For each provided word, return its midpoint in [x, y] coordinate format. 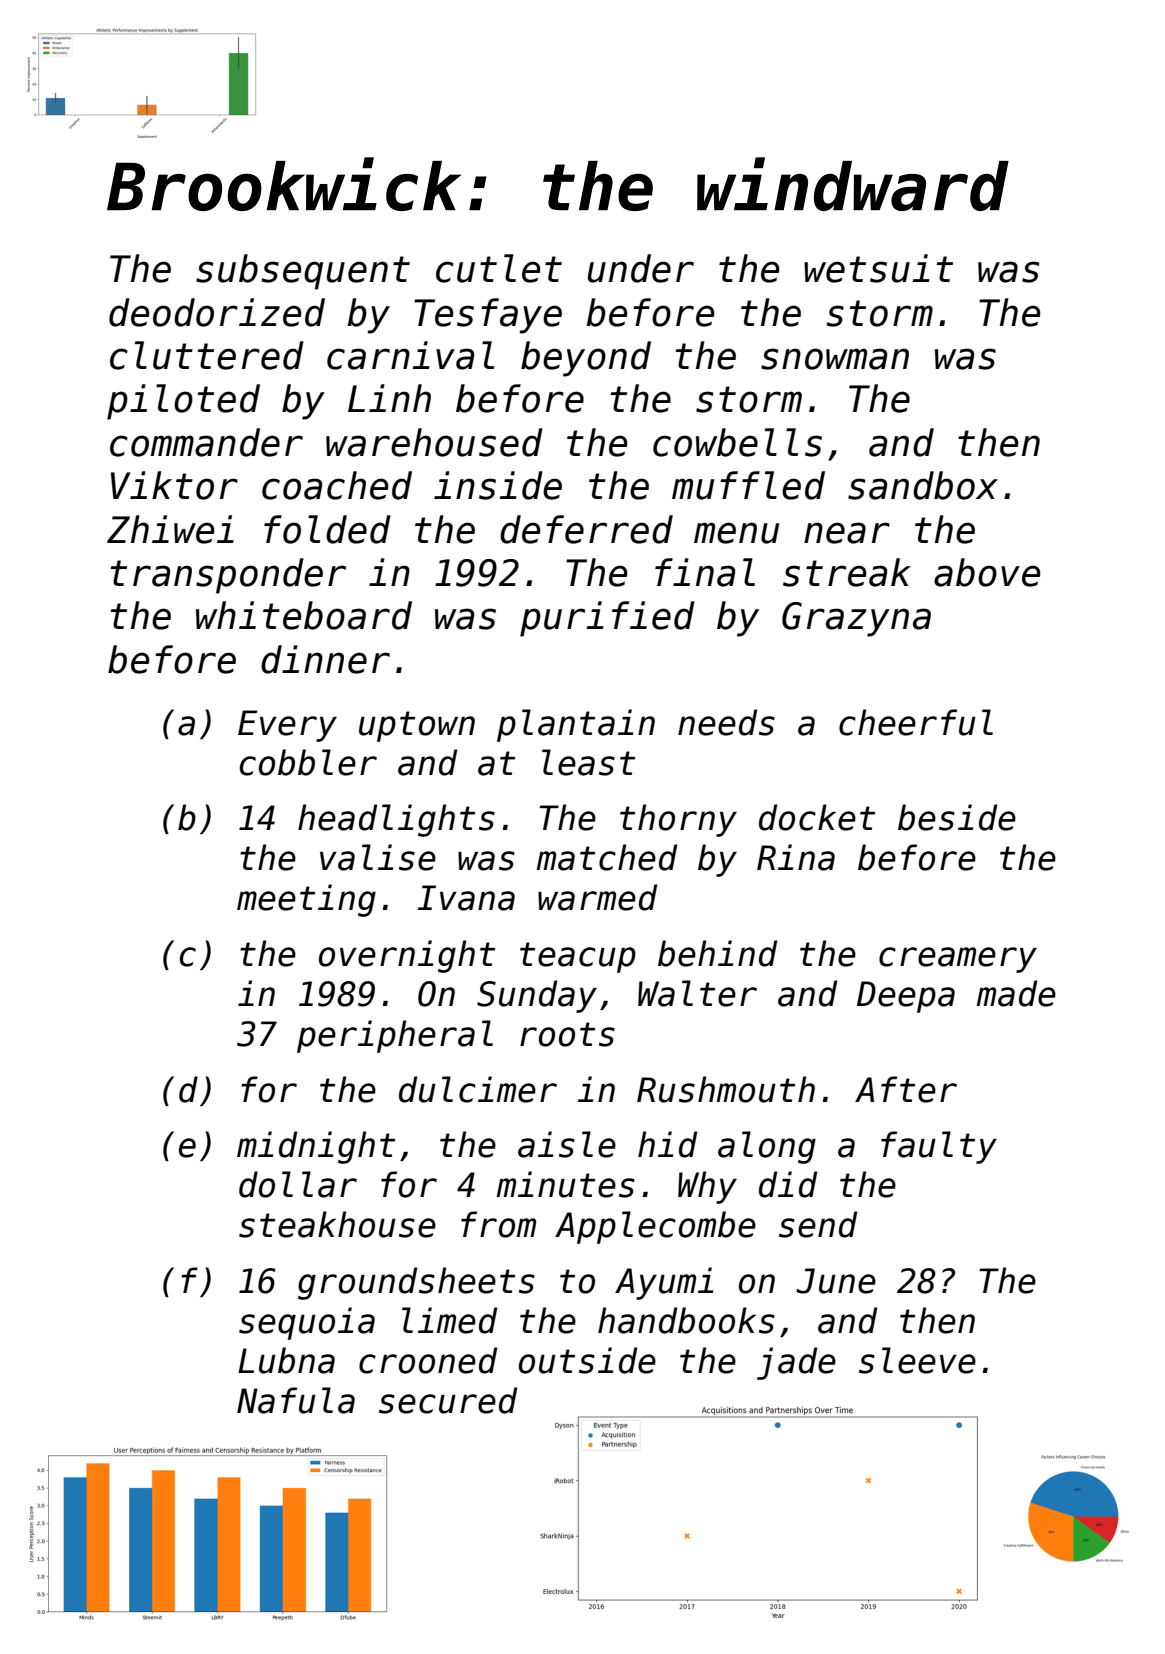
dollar [298, 1184]
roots [567, 1034]
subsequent [303, 272]
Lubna [286, 1360]
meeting [306, 900]
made [1016, 993]
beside [957, 817]
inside [498, 485]
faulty [939, 1147]
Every [287, 726]
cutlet [499, 268]
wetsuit [878, 268]
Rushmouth [726, 1089]
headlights [396, 820]
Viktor [174, 485]
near [847, 533]
